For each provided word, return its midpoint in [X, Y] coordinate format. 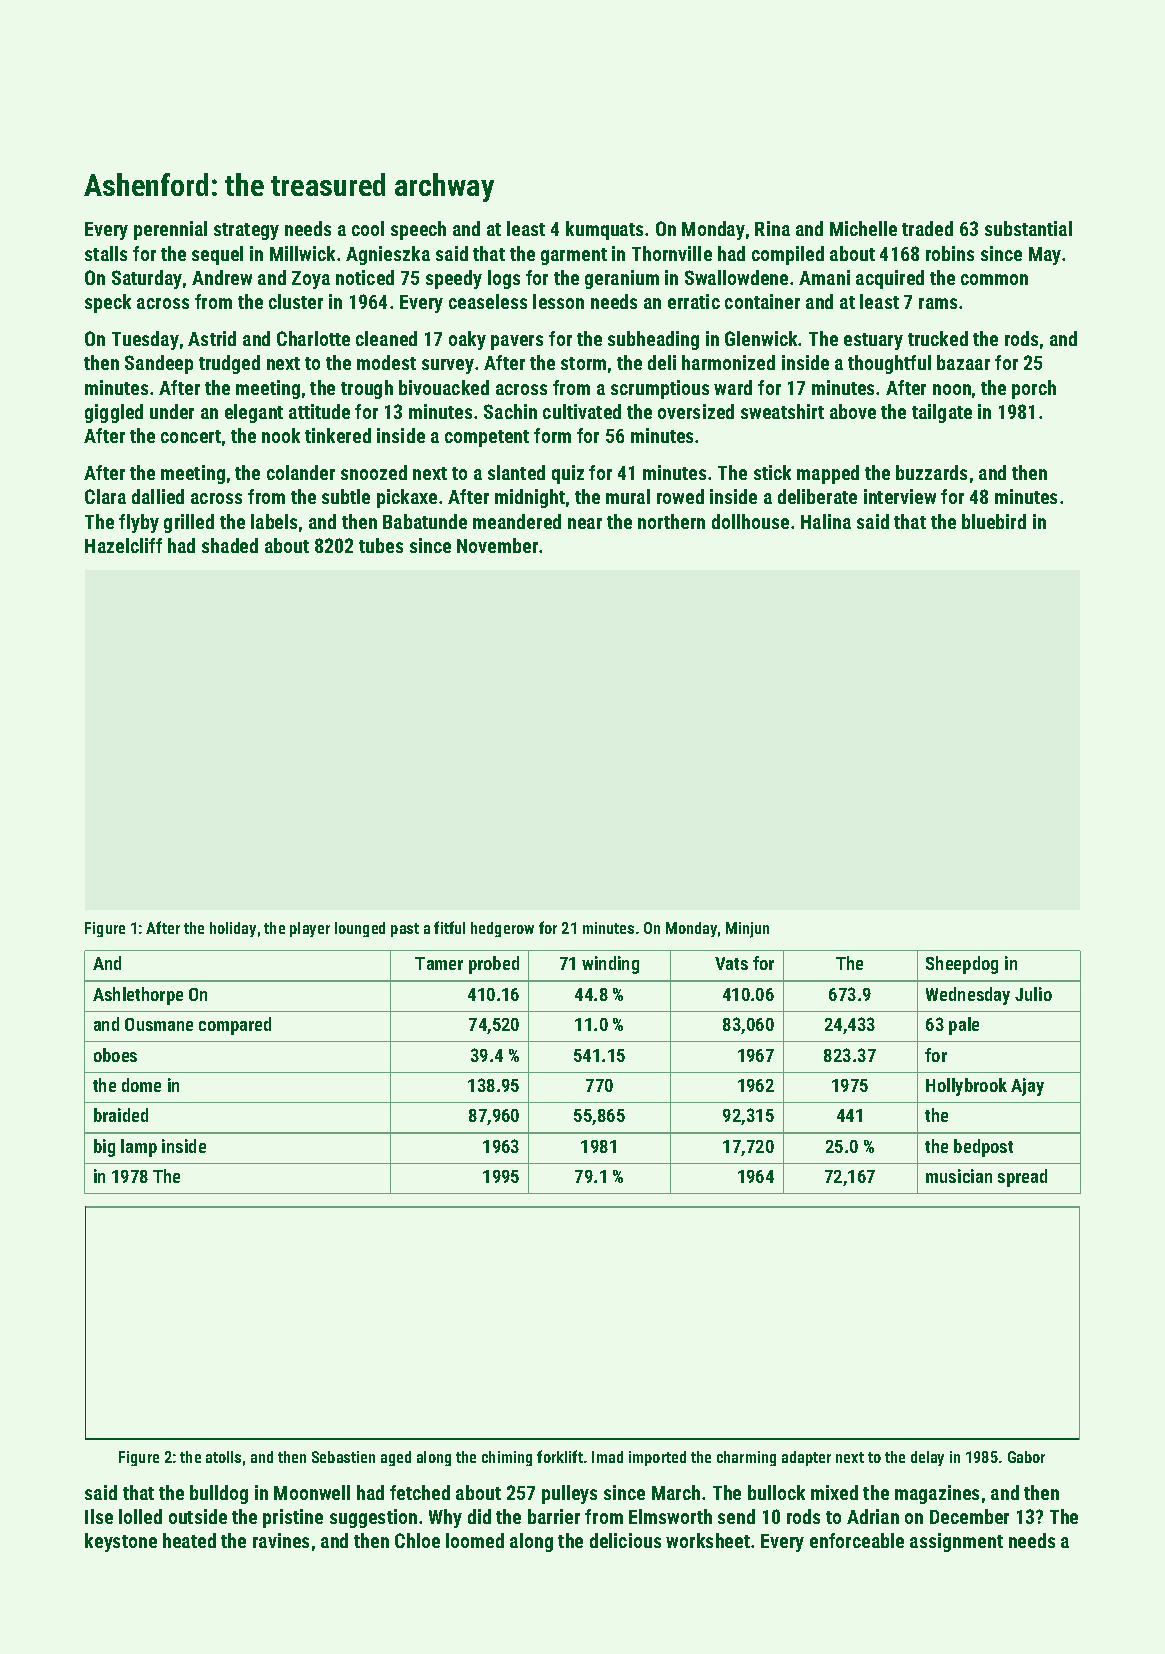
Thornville [672, 253]
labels [274, 521]
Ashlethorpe [138, 996]
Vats [731, 963]
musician [959, 1176]
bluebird [994, 521]
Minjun [747, 930]
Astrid [212, 338]
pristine [293, 1518]
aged [396, 1458]
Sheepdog [962, 965]
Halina [826, 521]
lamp [139, 1148]
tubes [381, 545]
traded [927, 228]
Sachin [510, 411]
